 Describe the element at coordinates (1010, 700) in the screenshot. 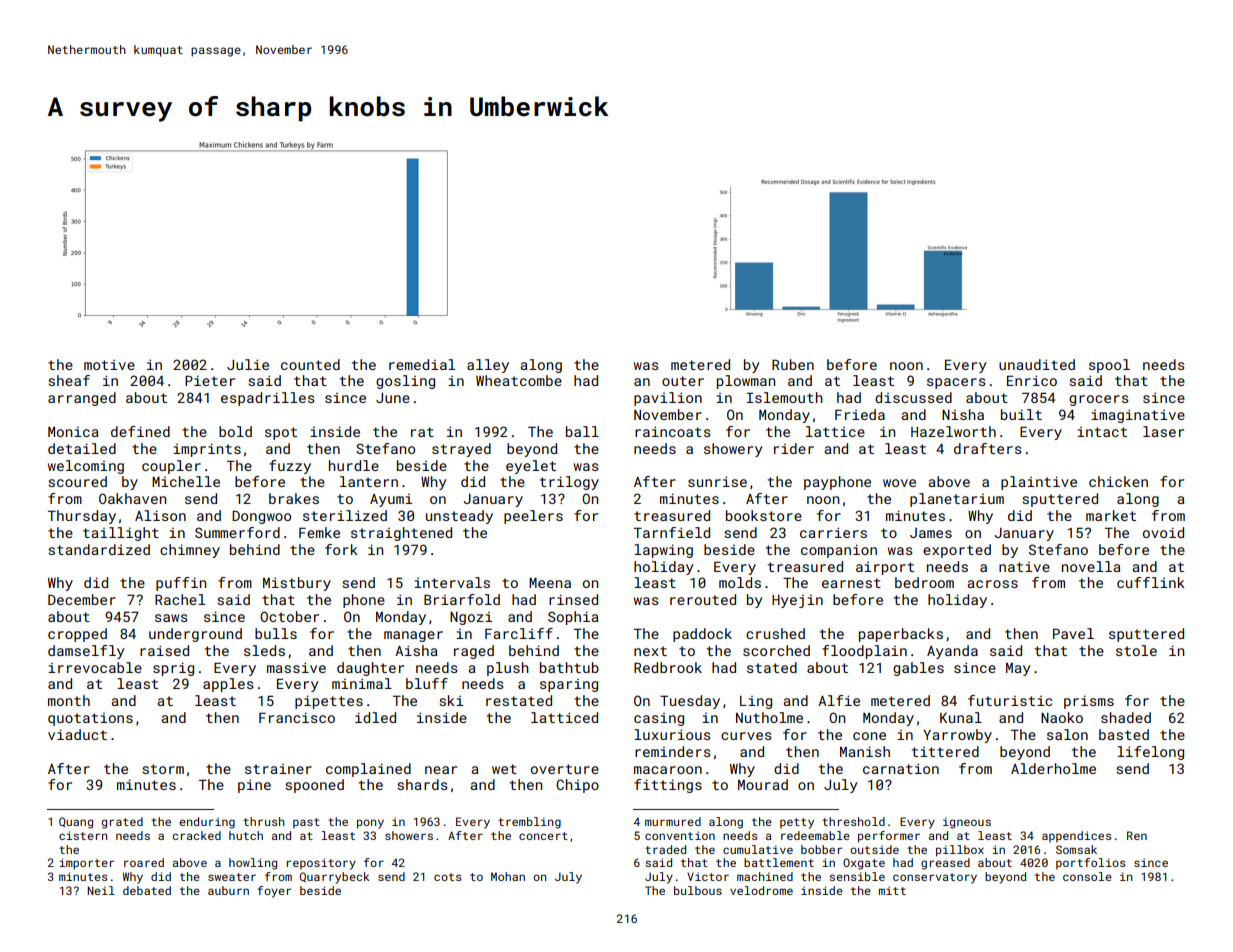

I see `futuristic` at that location.
